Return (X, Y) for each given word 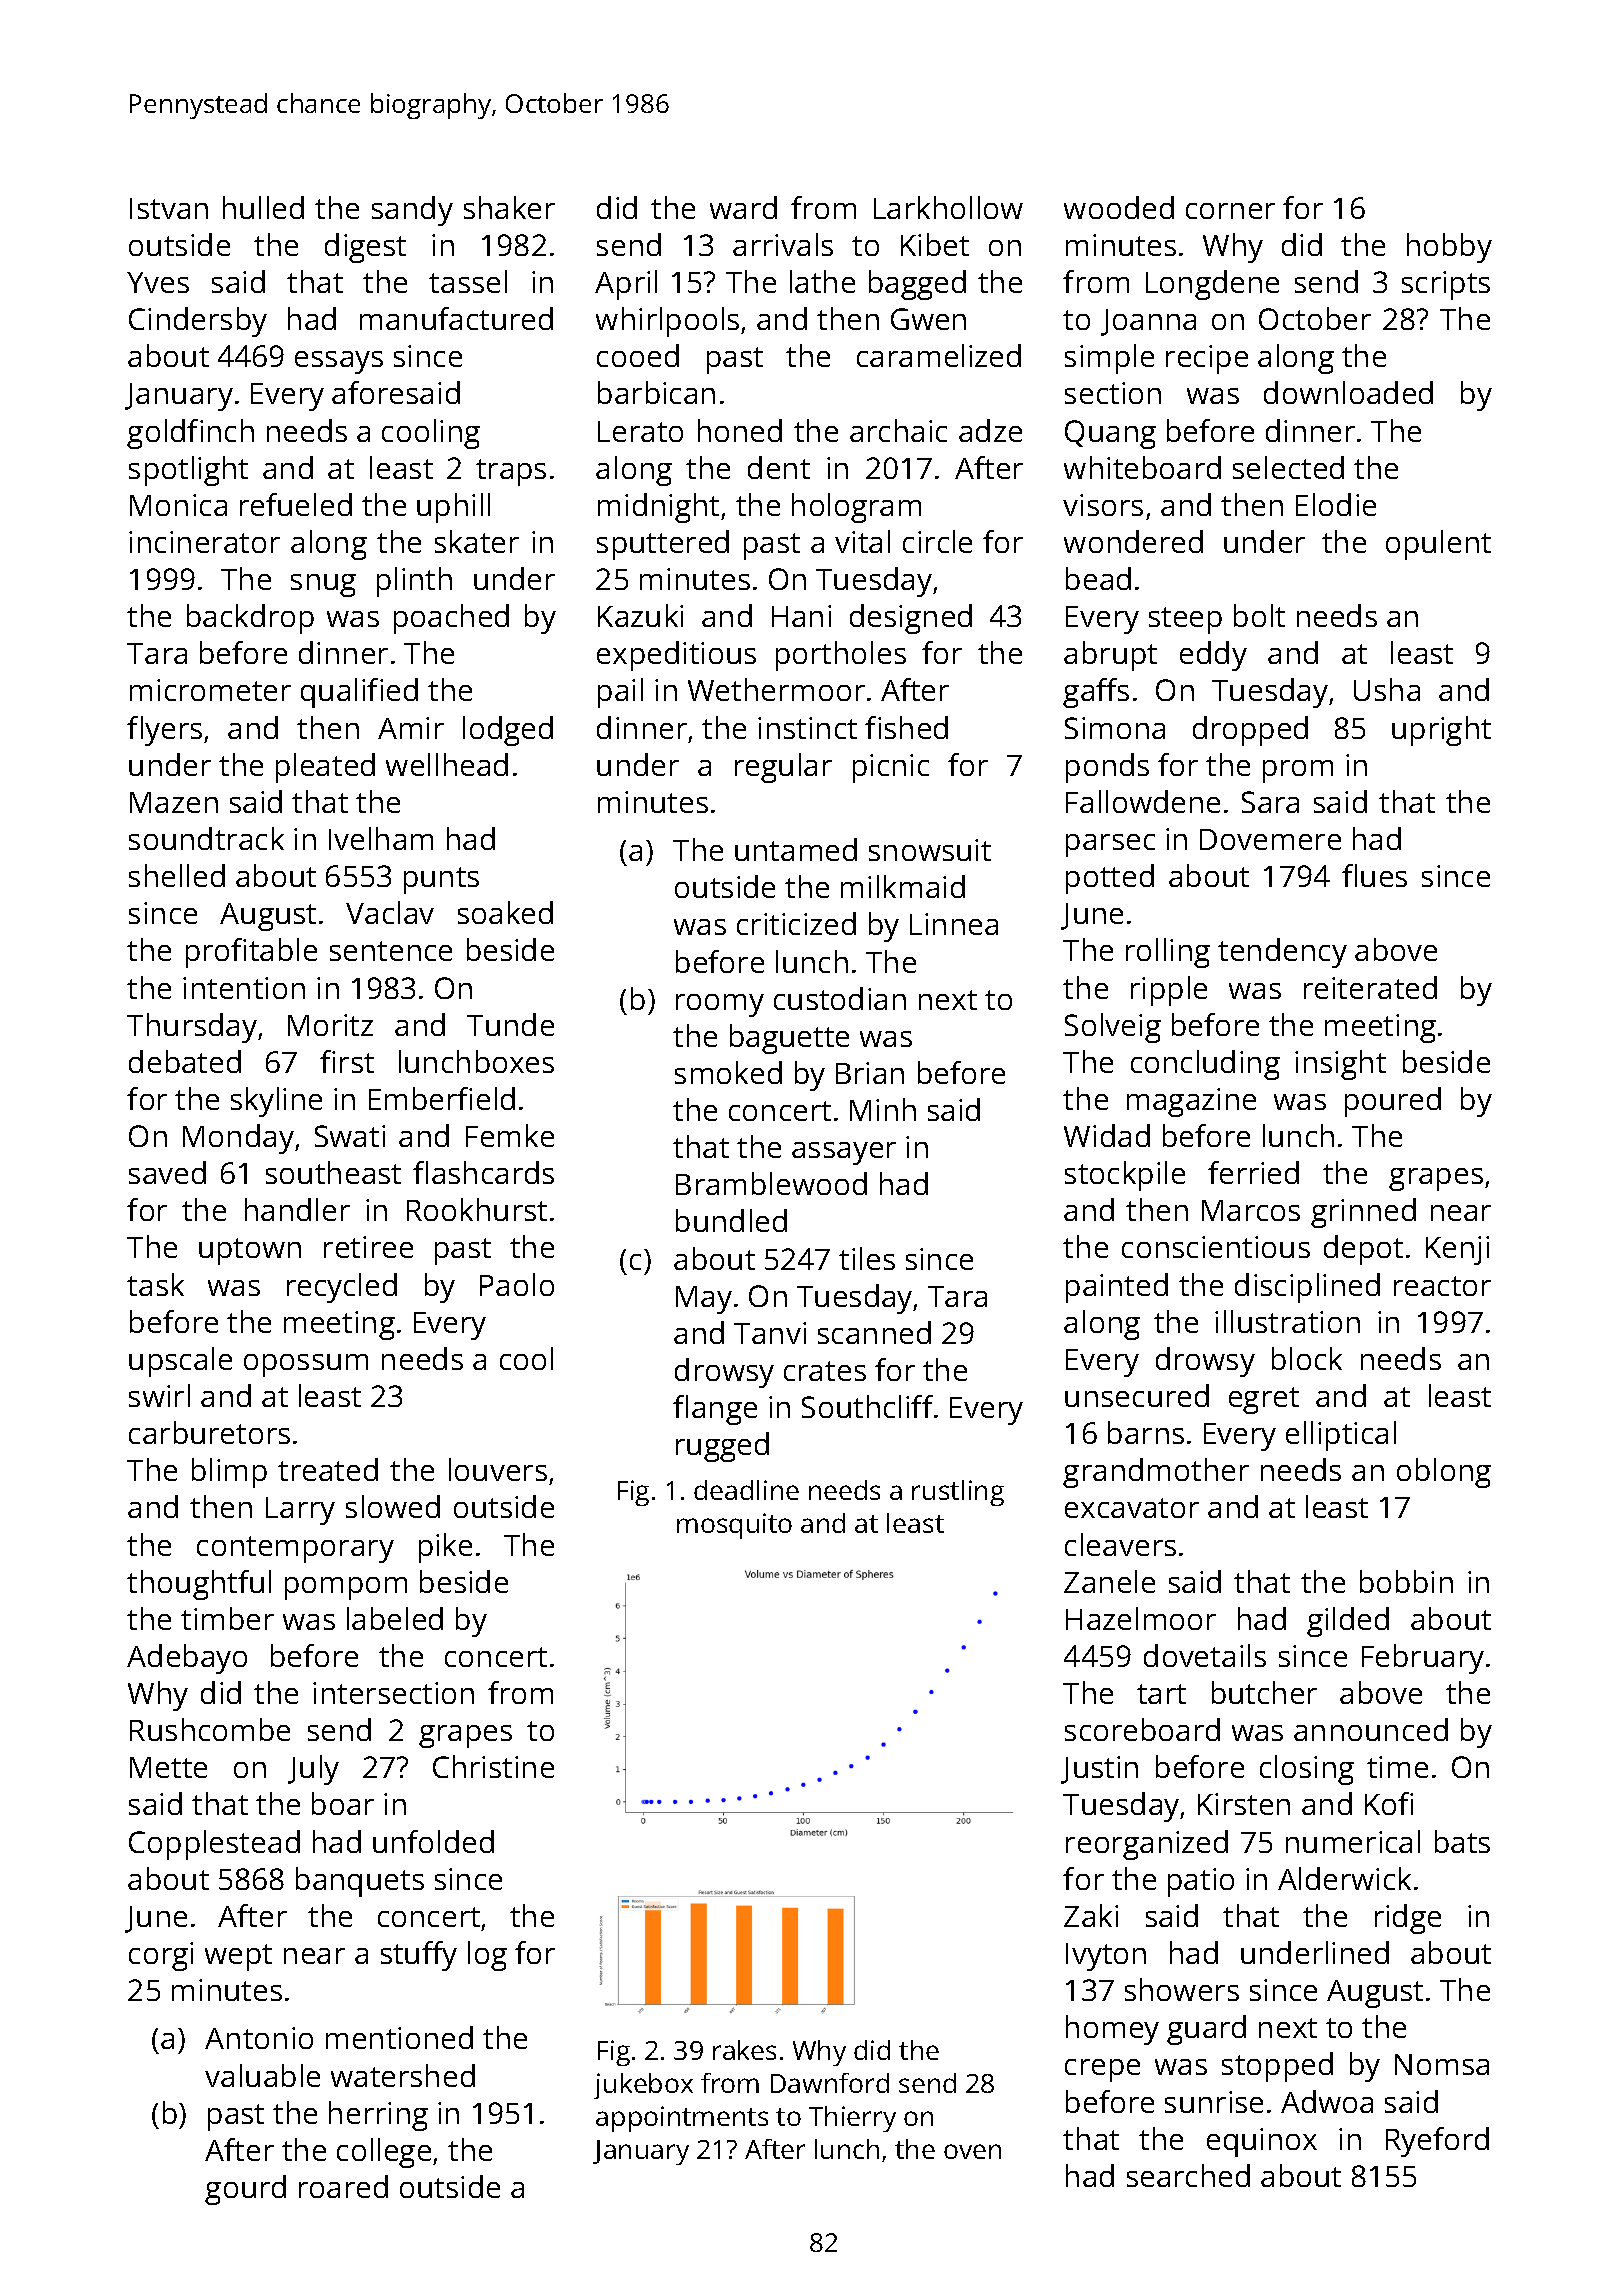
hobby (1449, 248)
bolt (1259, 615)
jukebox (643, 2086)
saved (167, 1172)
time (1397, 1767)
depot (1363, 1250)
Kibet (935, 244)
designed (911, 619)
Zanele (1109, 1581)
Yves (158, 282)
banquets (360, 1882)
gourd (245, 2190)
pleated (325, 768)
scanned (874, 1332)
